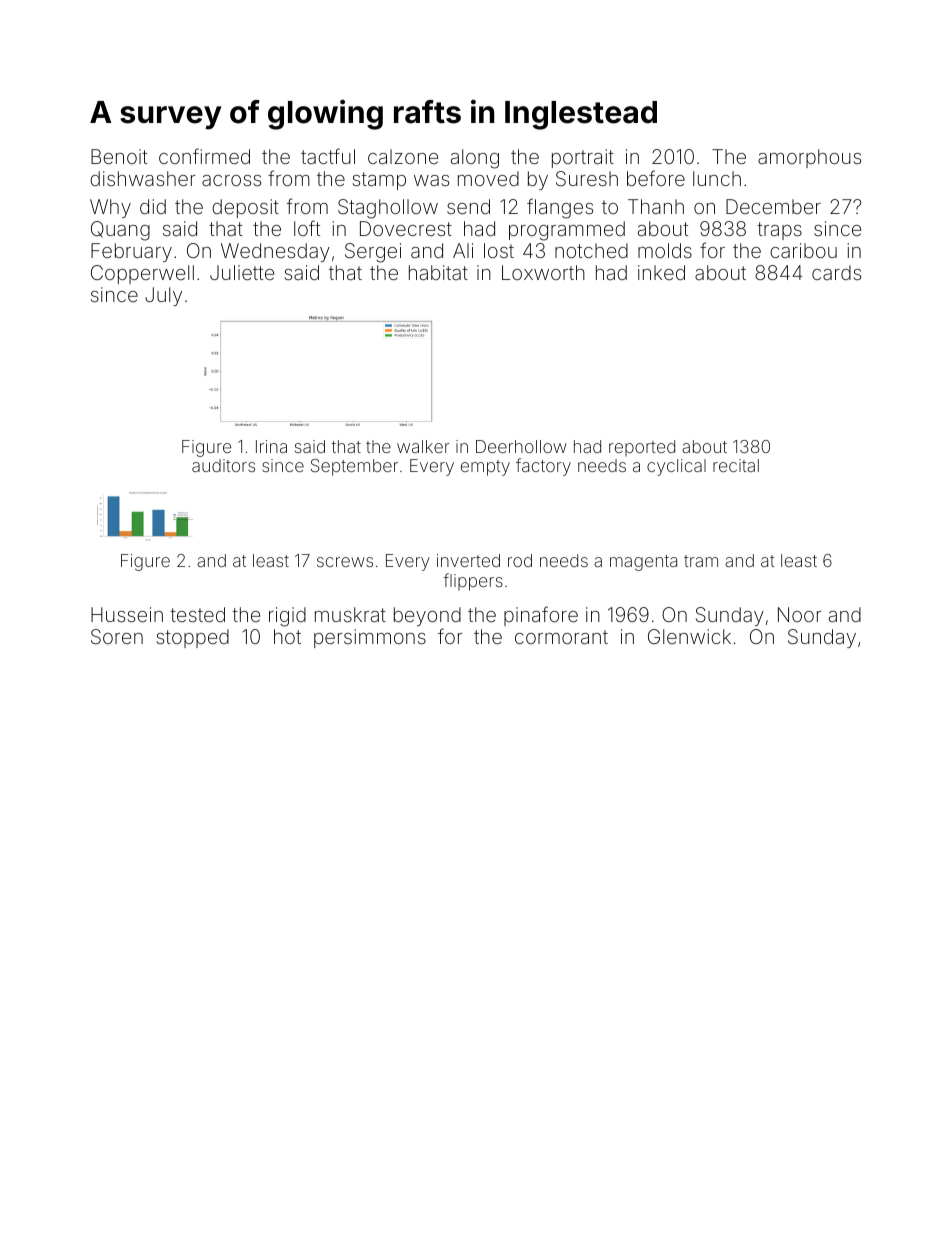 This screenshot has width=952, height=1233. I want to click on screws, so click(345, 562).
